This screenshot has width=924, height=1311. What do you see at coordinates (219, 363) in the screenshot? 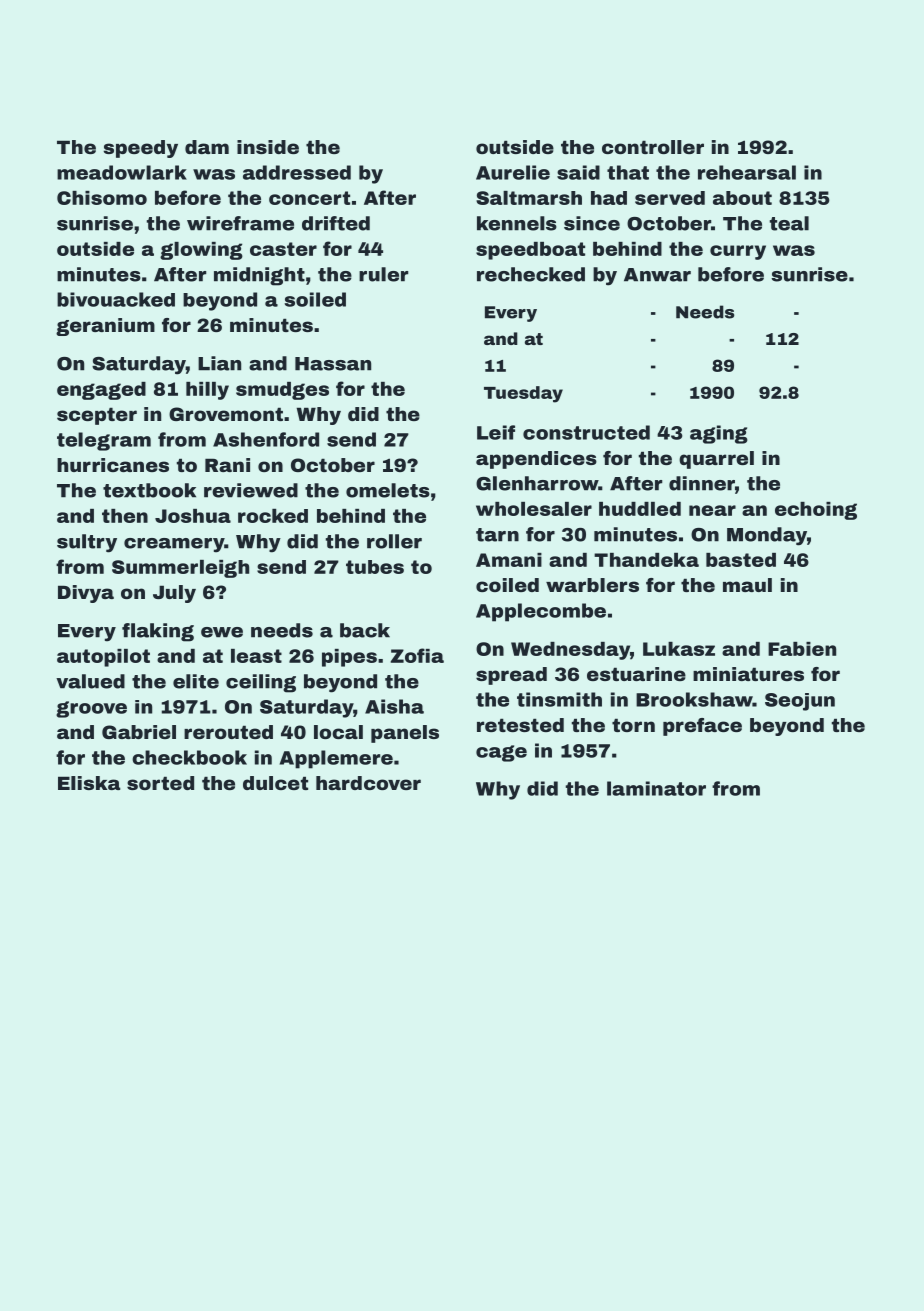
I see `Lian` at bounding box center [219, 363].
